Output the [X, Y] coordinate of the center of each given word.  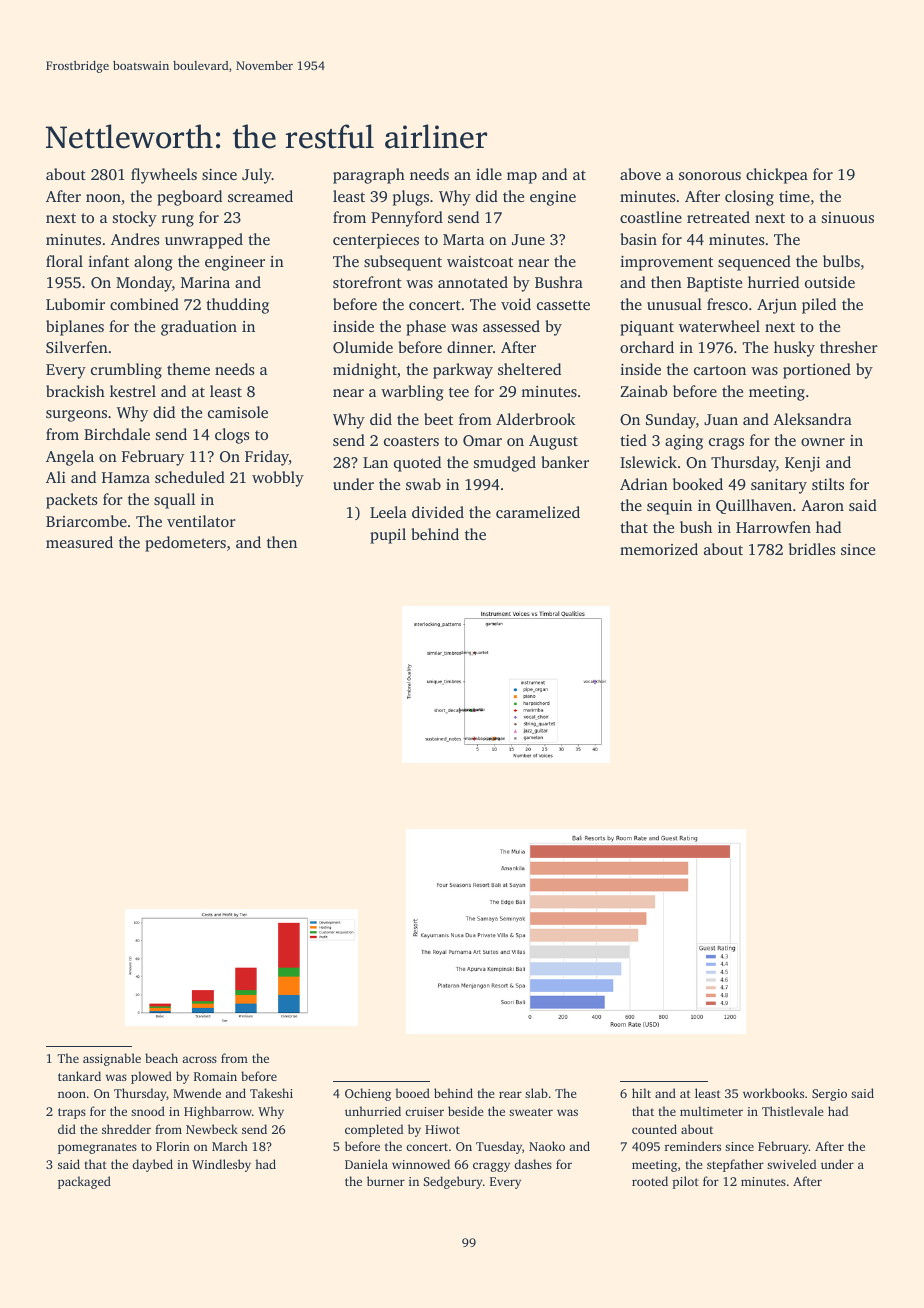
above [640, 174]
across [199, 1059]
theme [188, 369]
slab [536, 1093]
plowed [151, 1077]
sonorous [710, 176]
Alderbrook [535, 419]
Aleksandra [812, 419]
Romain [215, 1076]
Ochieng [368, 1094]
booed [413, 1093]
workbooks [773, 1093]
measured [79, 542]
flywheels [164, 176]
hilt [641, 1093]
